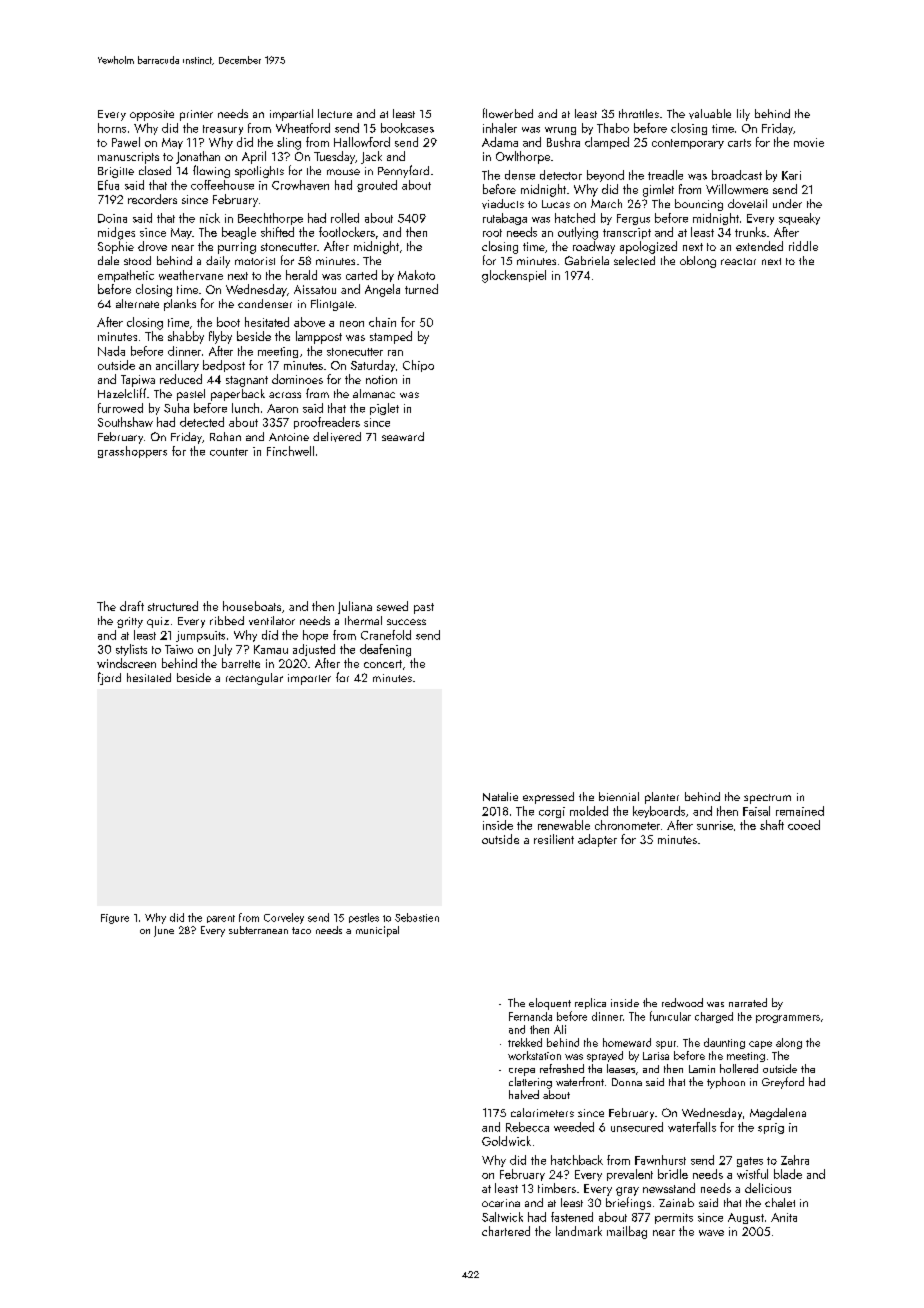  I want to click on throttles, so click(639, 113).
